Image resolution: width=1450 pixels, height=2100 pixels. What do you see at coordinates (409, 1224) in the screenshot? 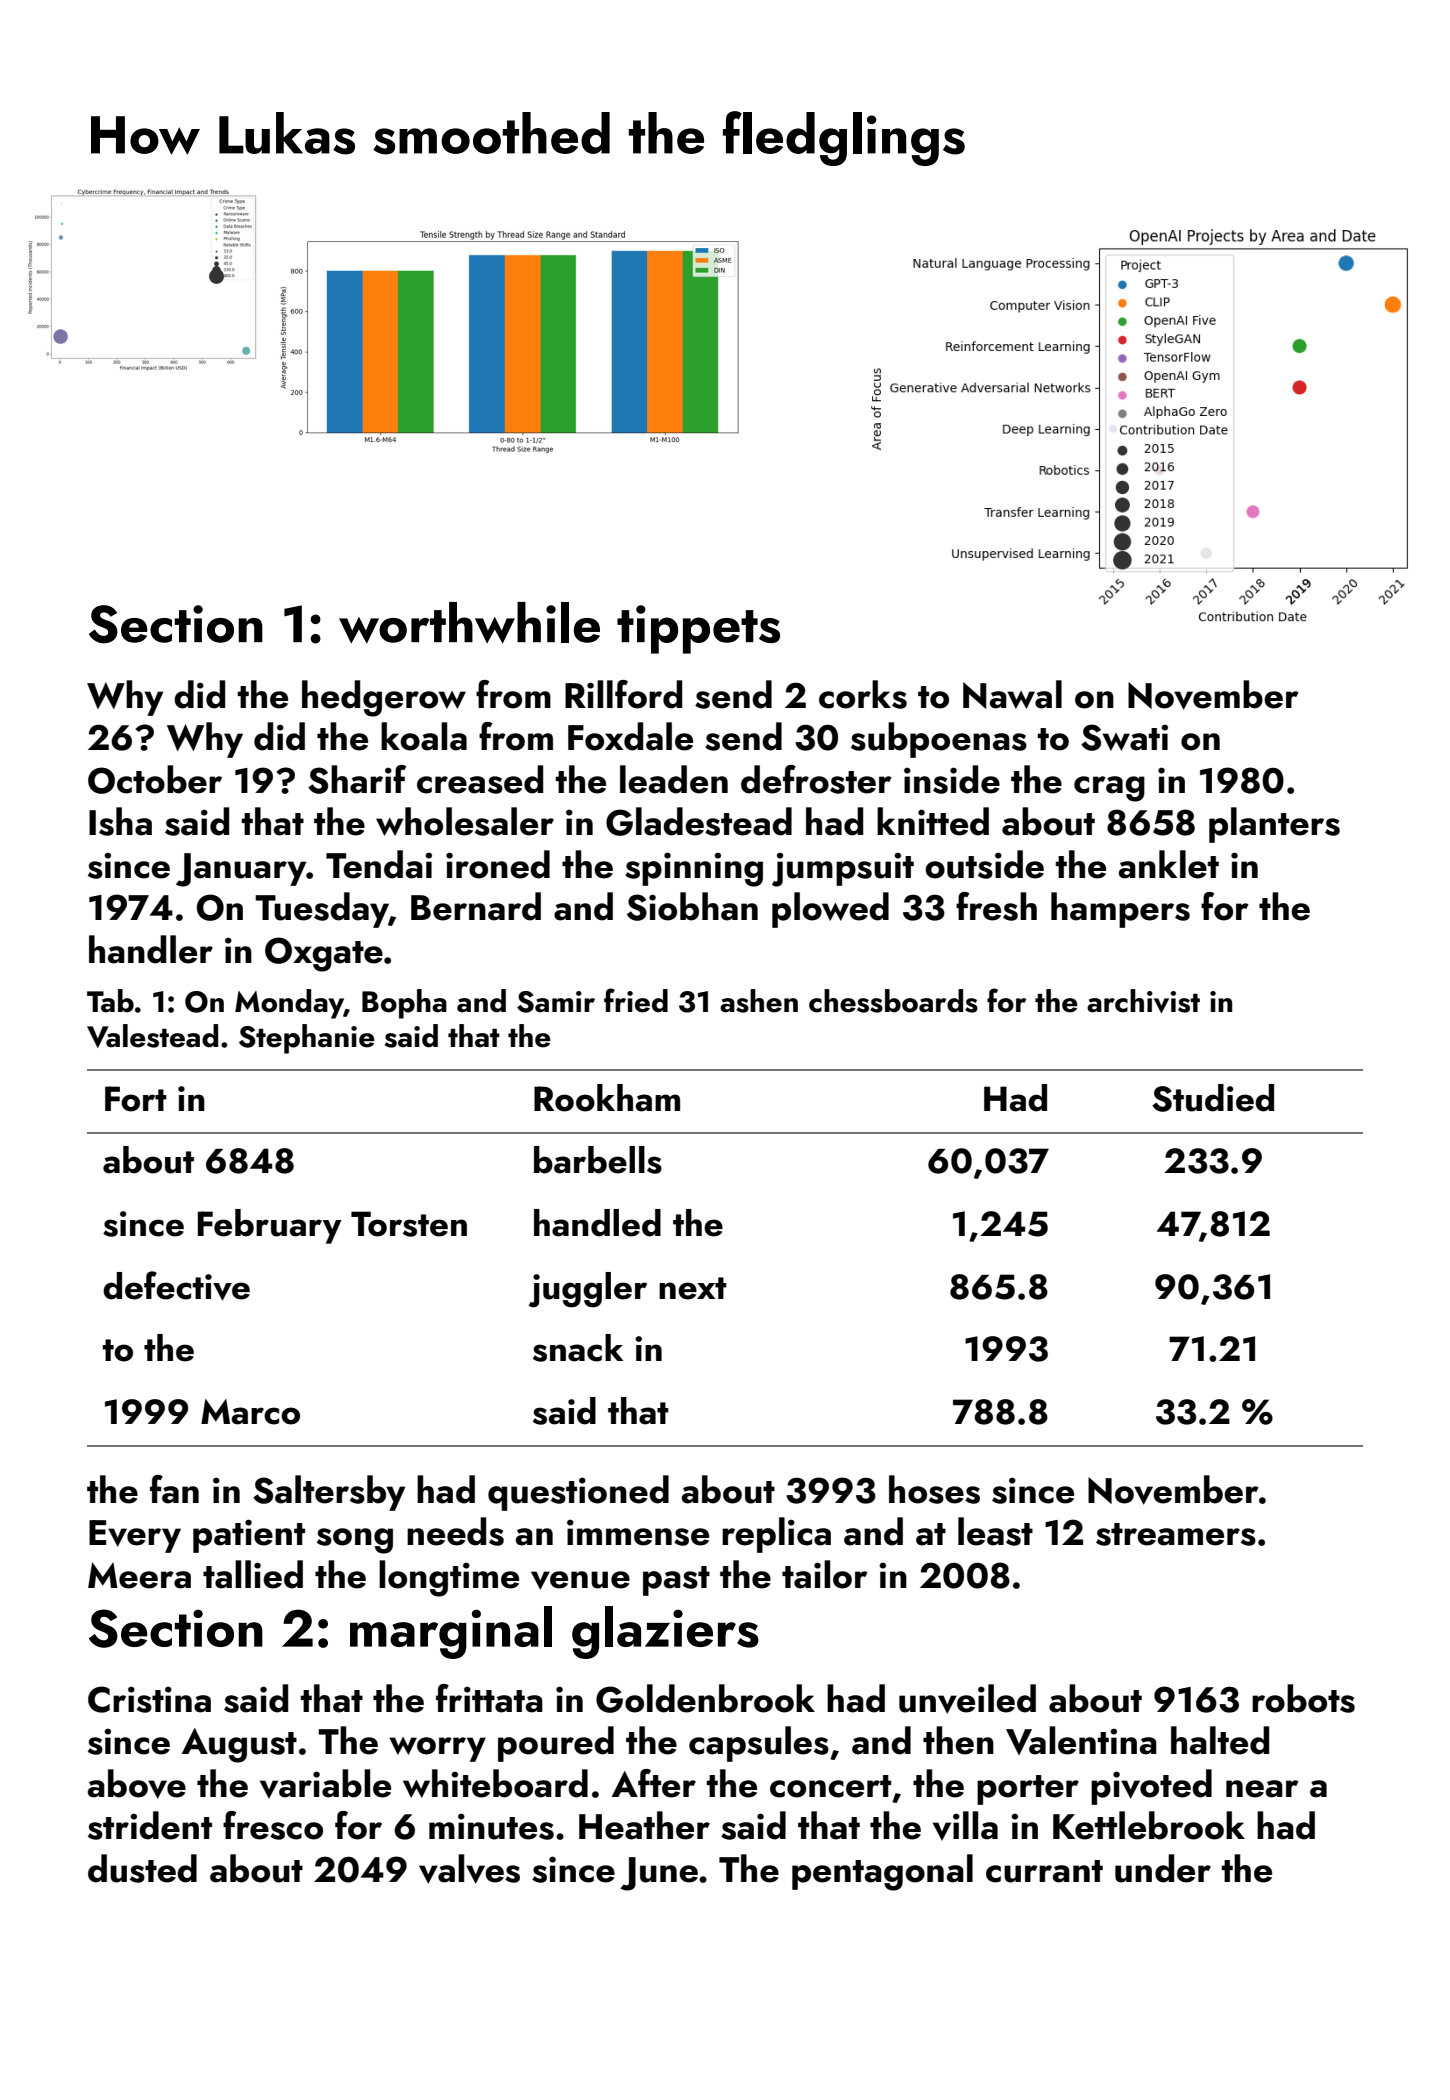
I see `Torsten` at bounding box center [409, 1224].
